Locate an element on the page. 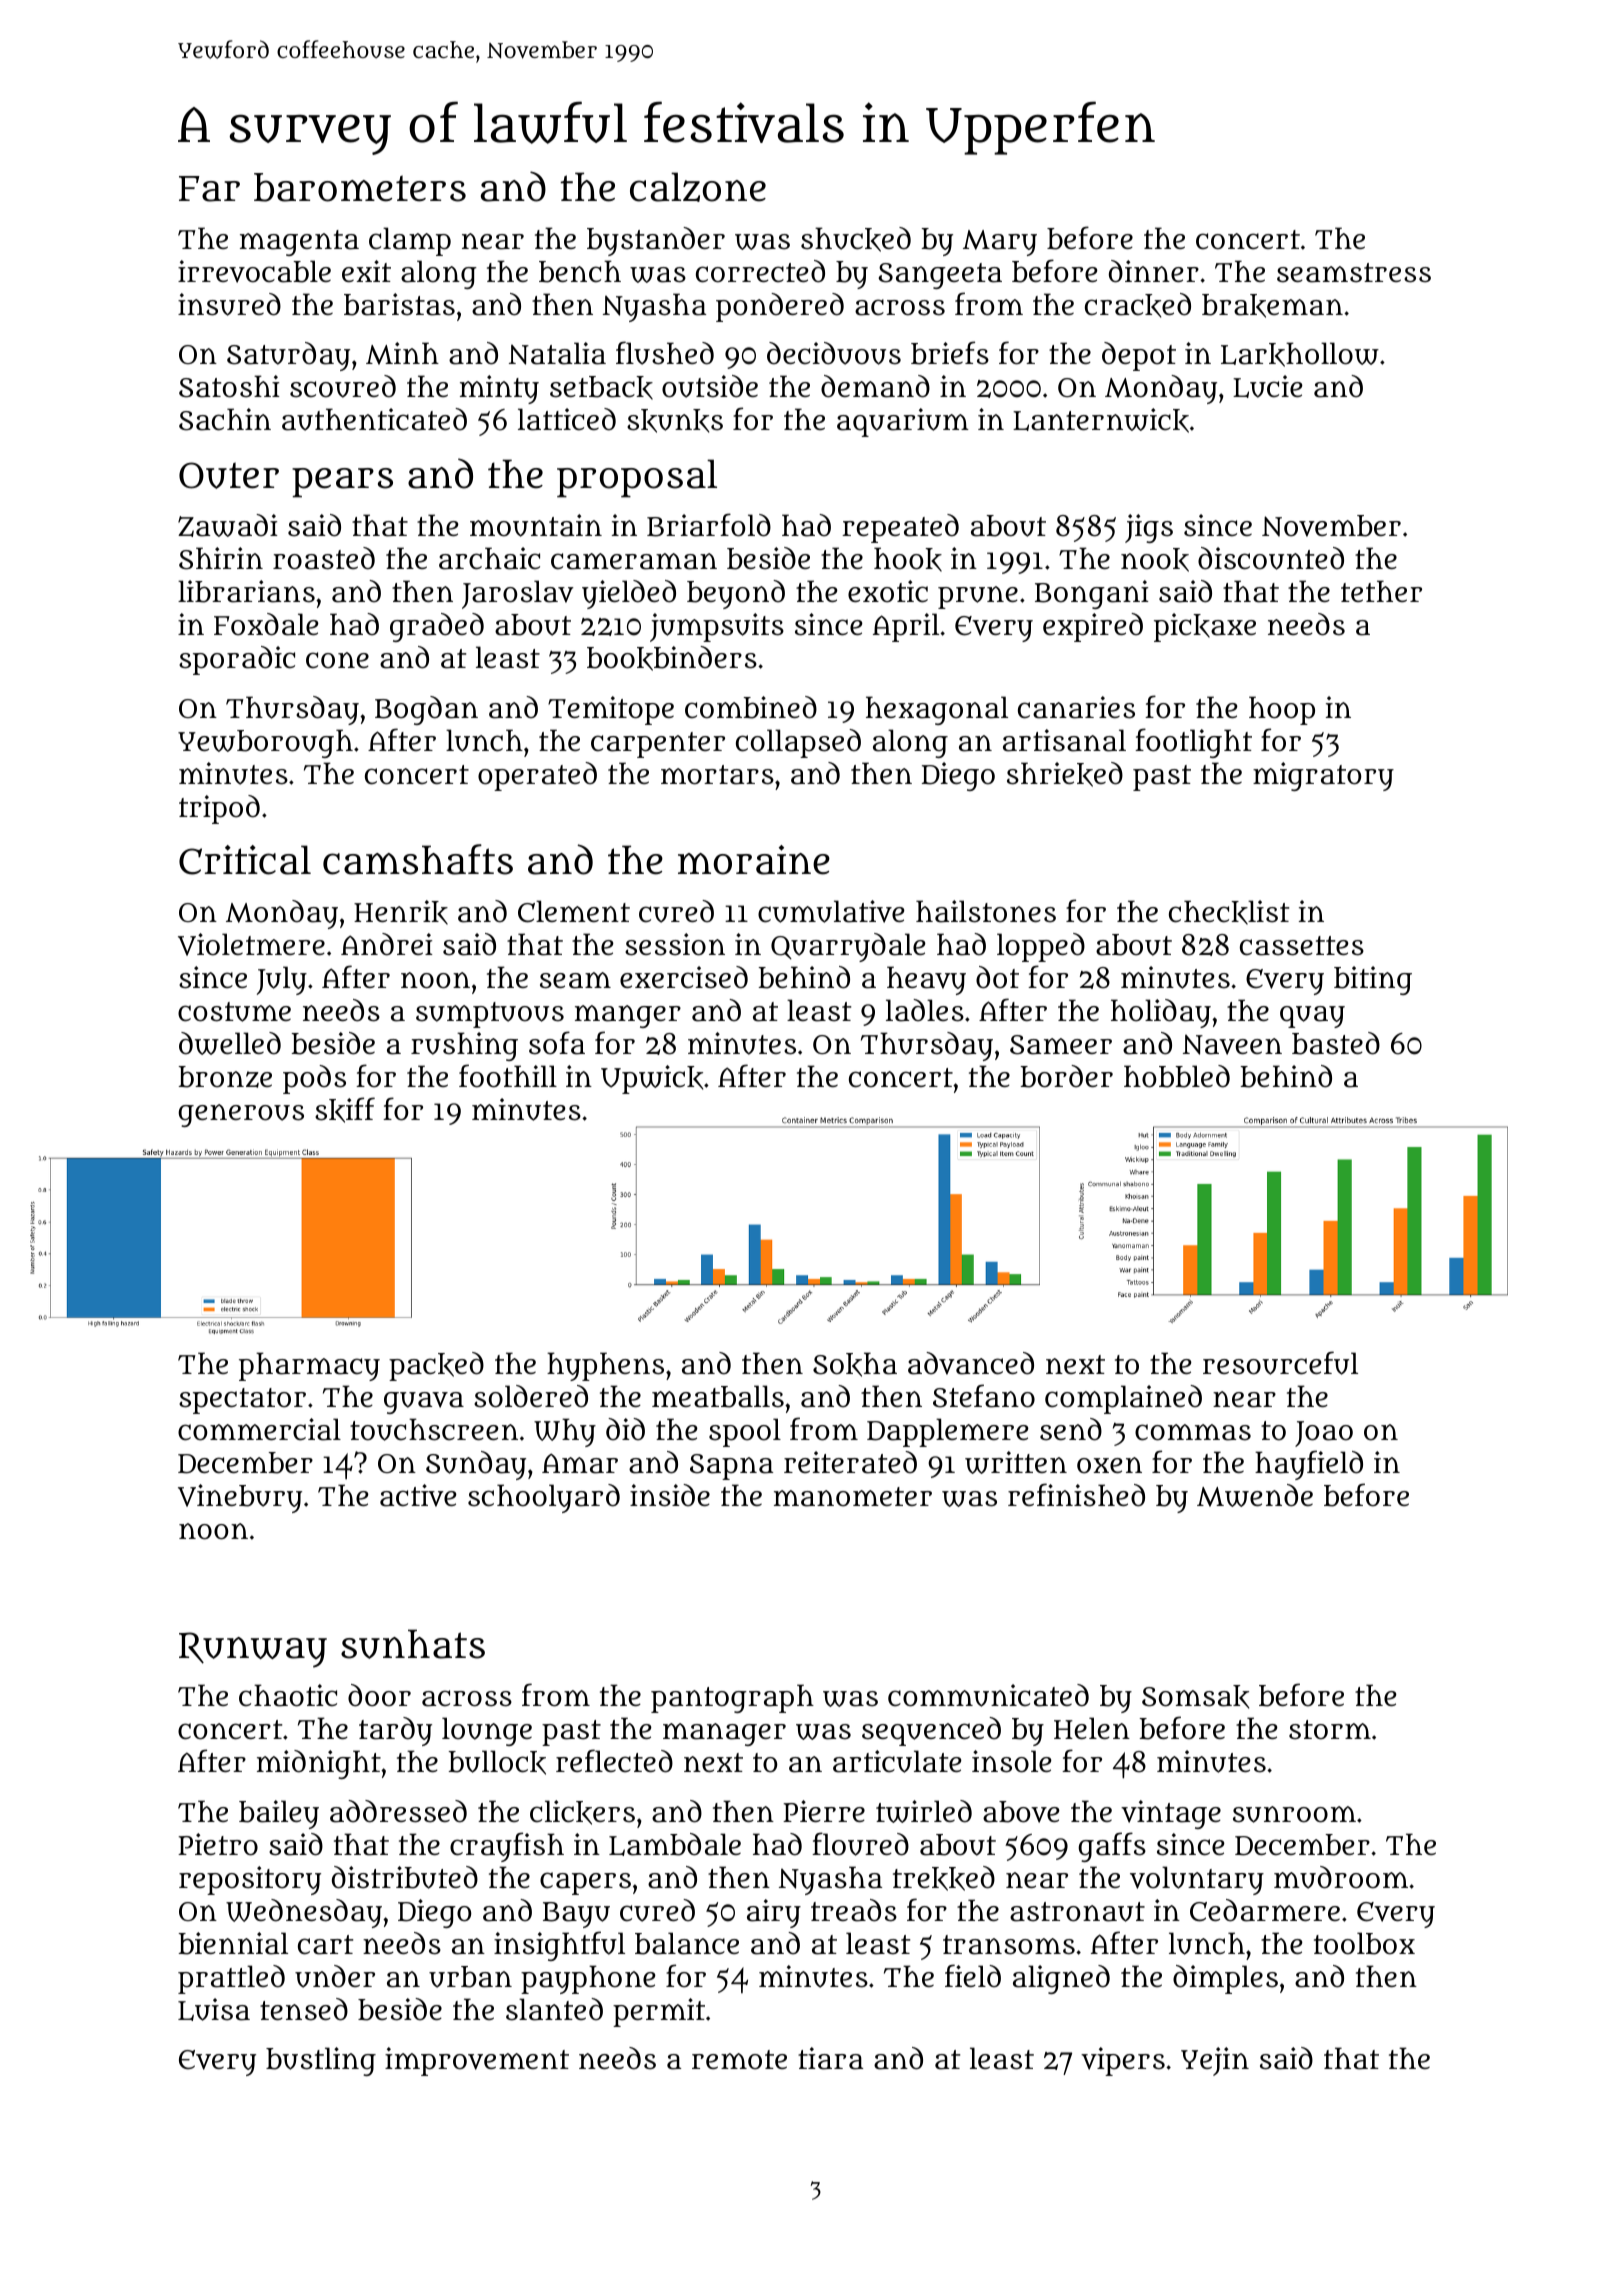 This image has height=2292, width=1620. archaic is located at coordinates (489, 558).
